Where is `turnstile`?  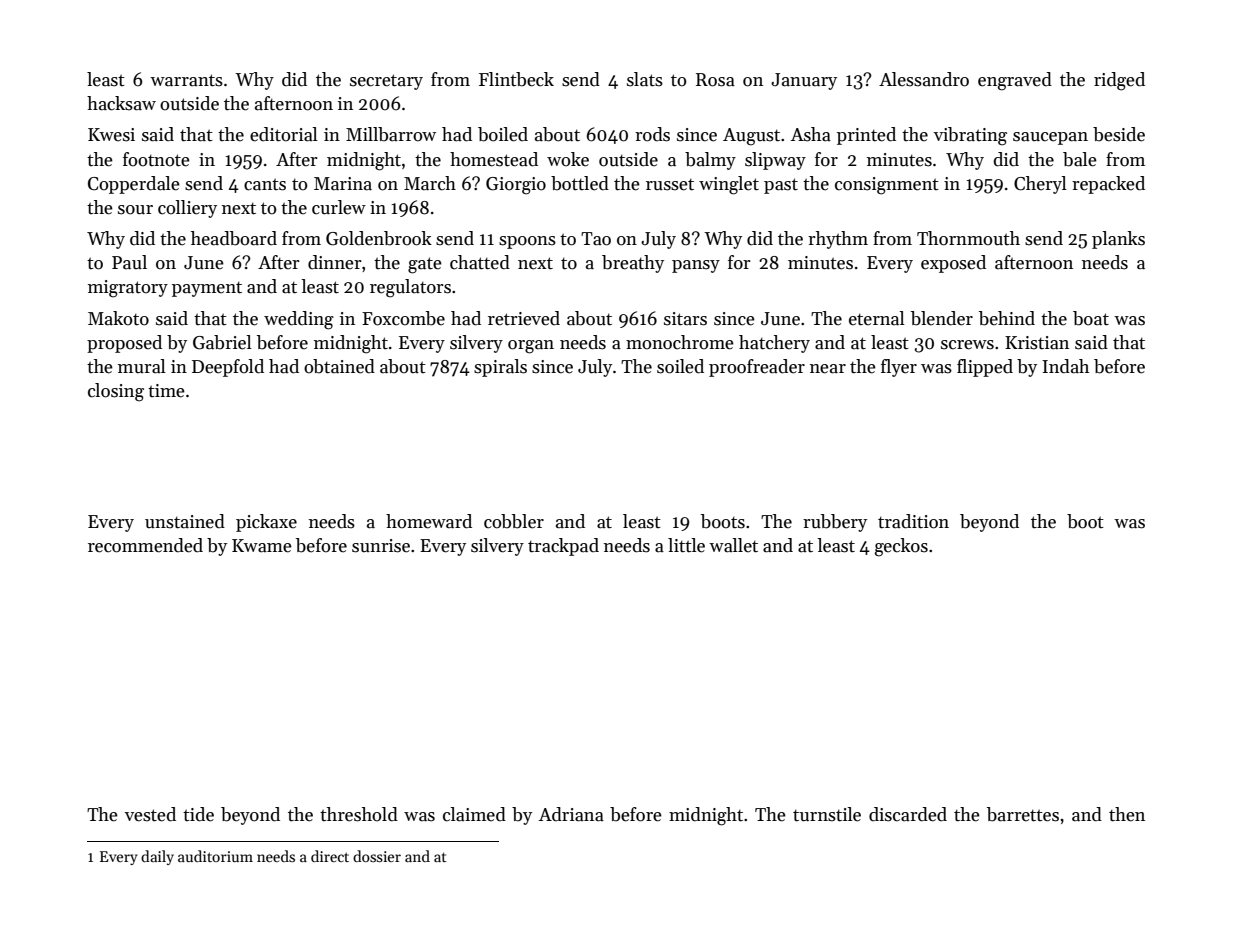
turnstile is located at coordinates (827, 814).
